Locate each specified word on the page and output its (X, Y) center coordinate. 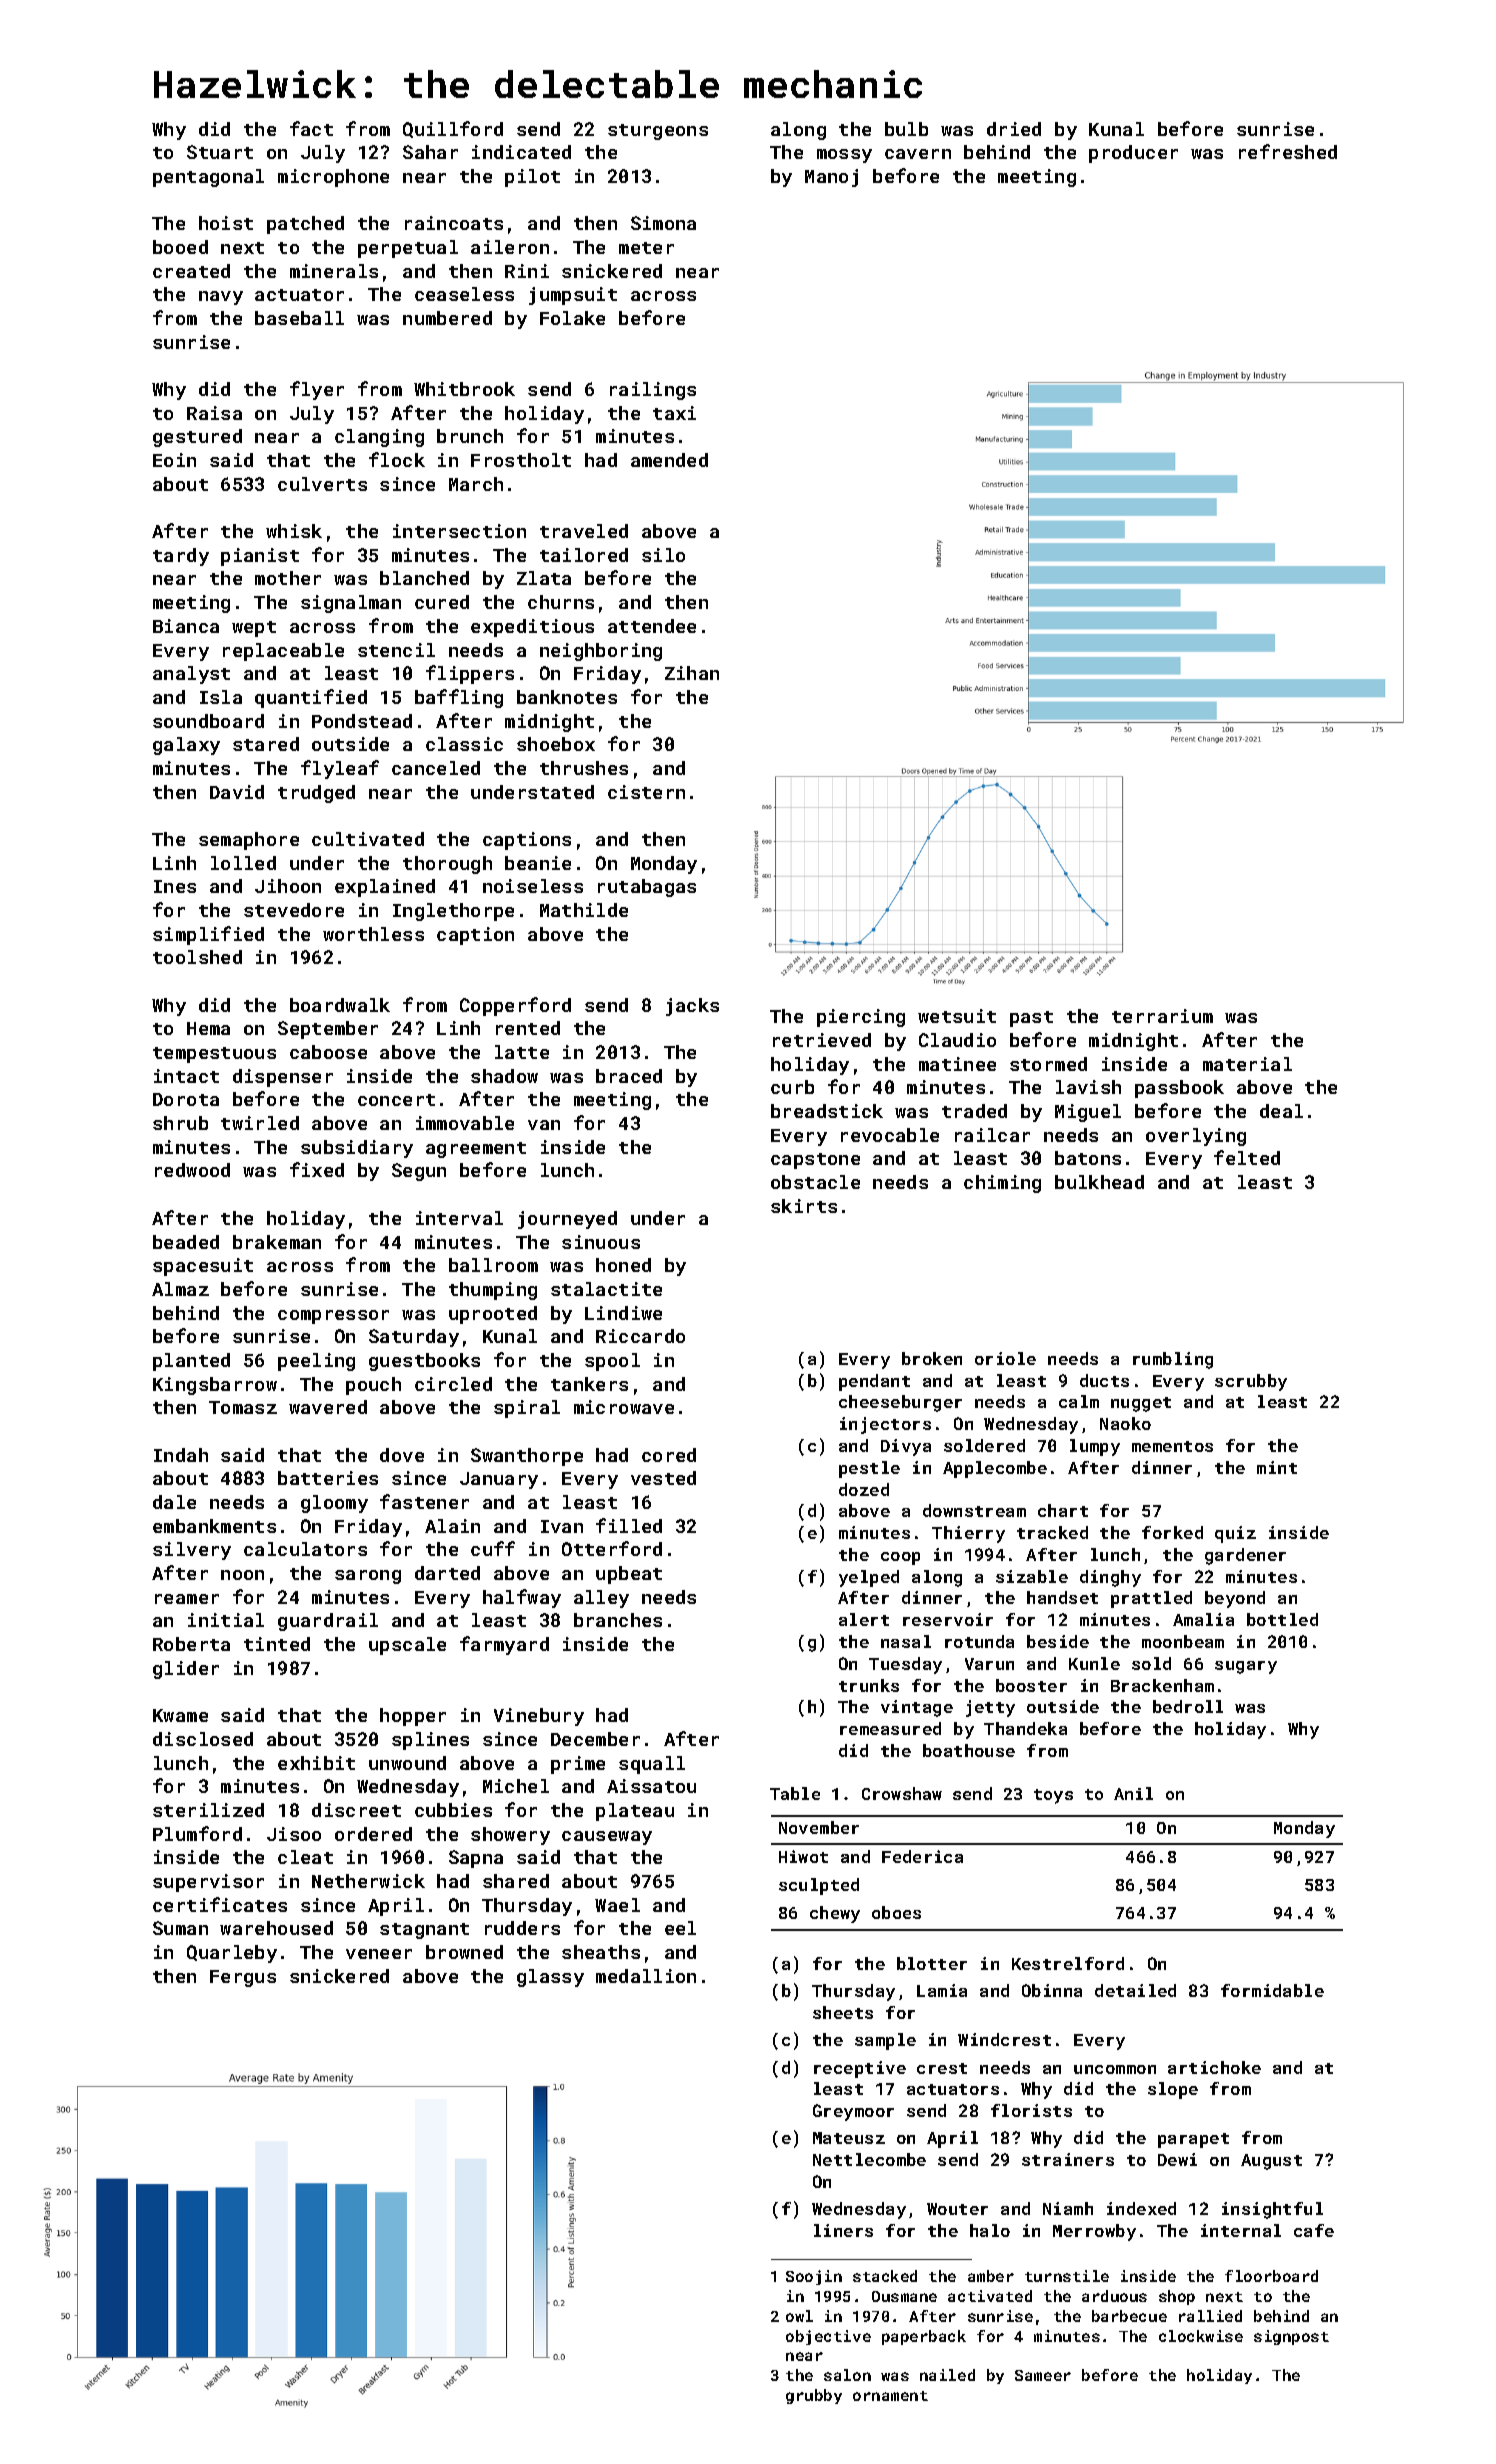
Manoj (831, 178)
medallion (646, 1976)
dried (1014, 129)
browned (464, 1952)
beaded (186, 1242)
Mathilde (584, 910)
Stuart (220, 152)
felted (1247, 1157)
